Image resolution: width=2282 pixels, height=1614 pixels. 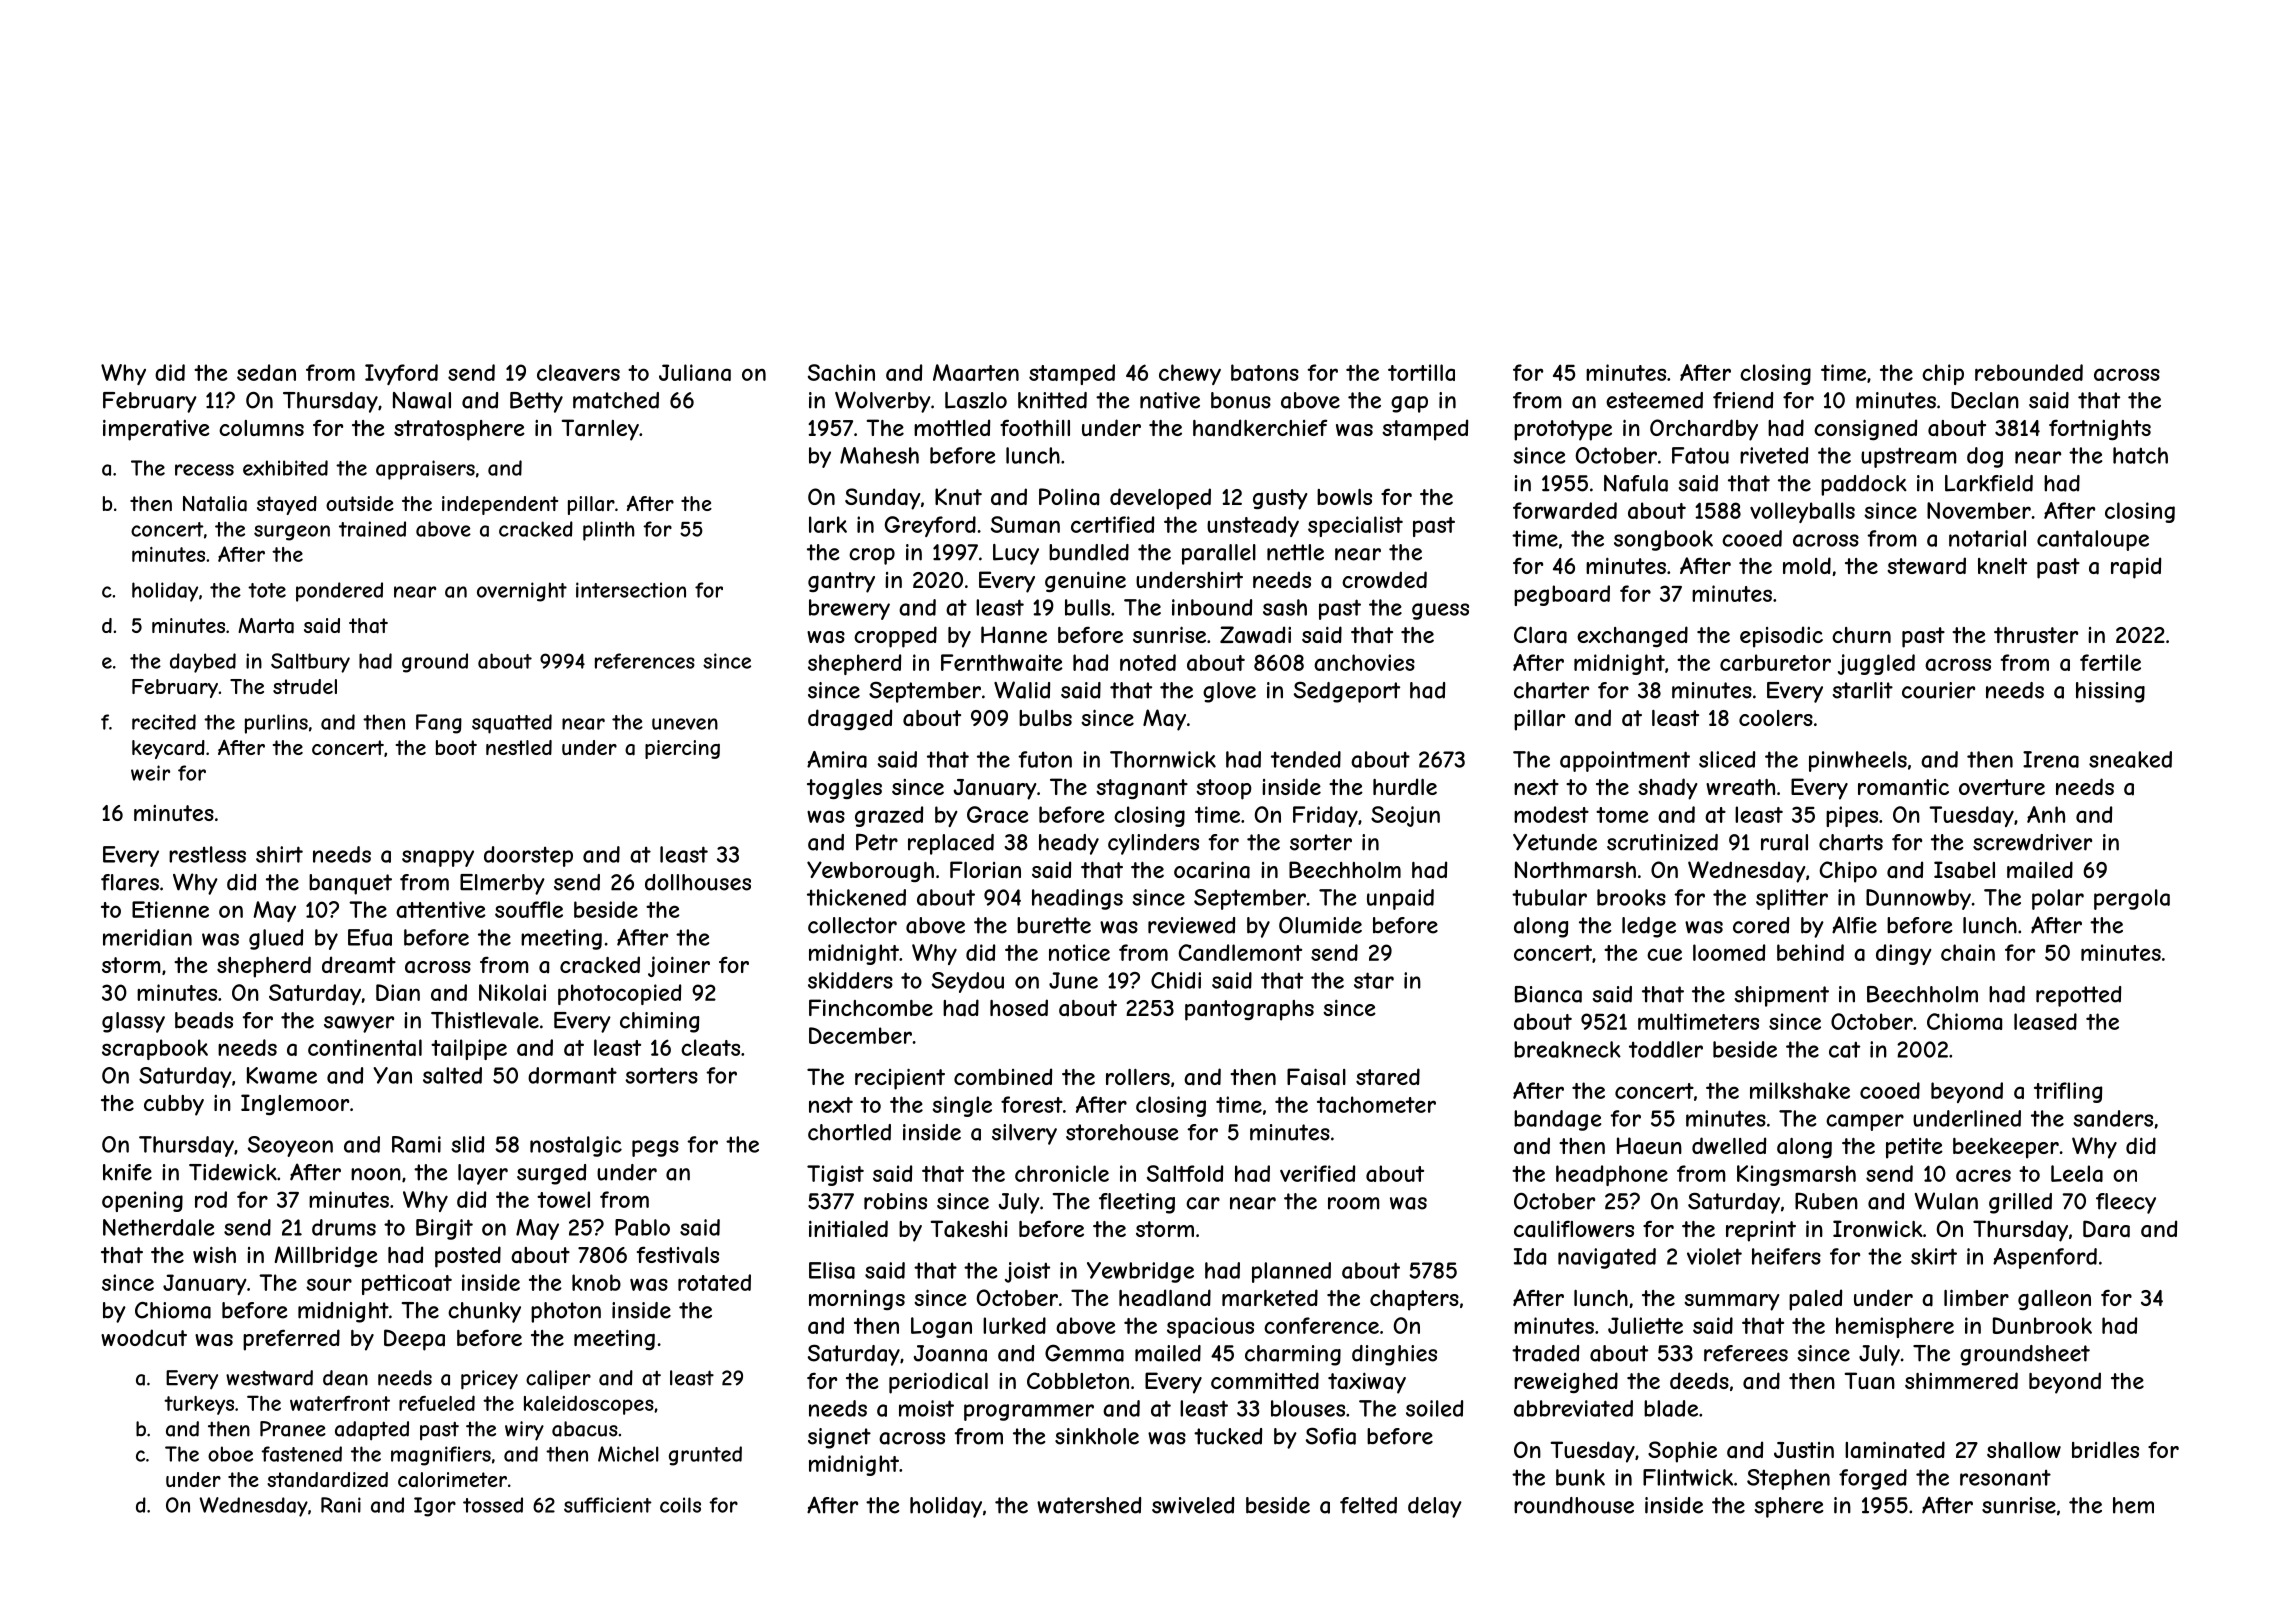 What do you see at coordinates (968, 982) in the screenshot?
I see `Seydou` at bounding box center [968, 982].
